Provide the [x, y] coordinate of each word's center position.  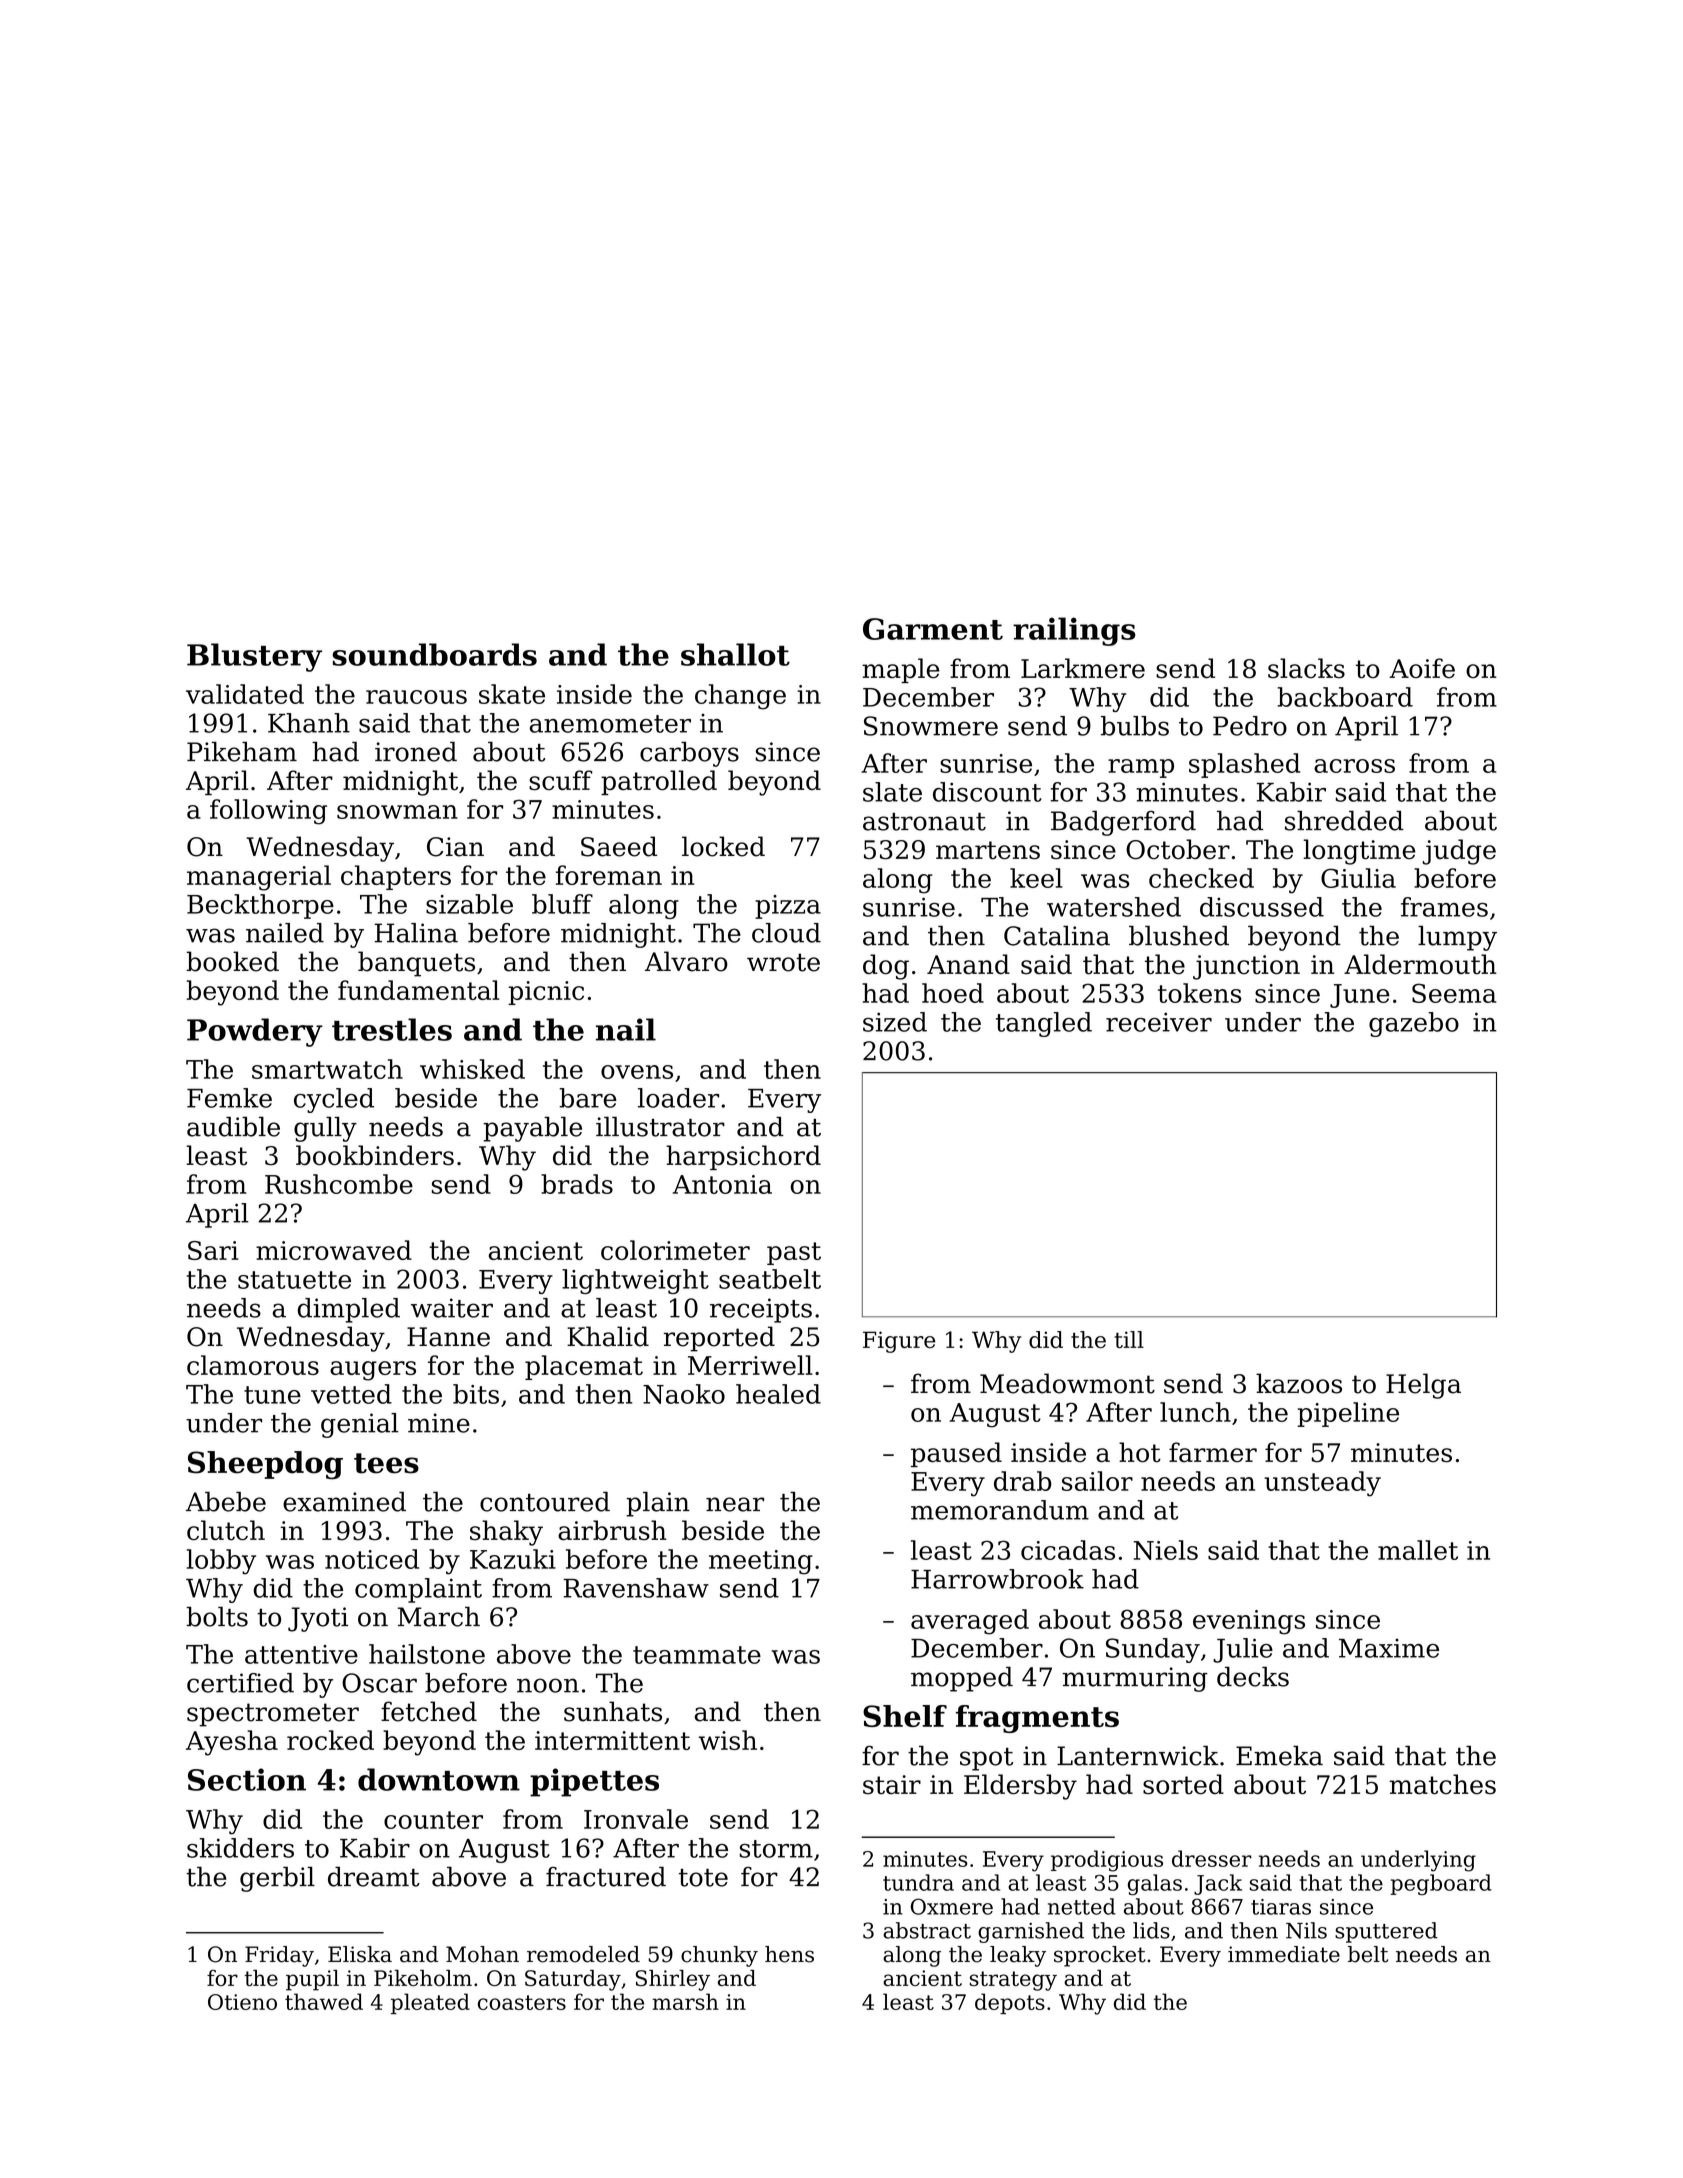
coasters [522, 2002]
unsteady [1322, 1484]
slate [892, 792]
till [1129, 1339]
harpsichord [743, 1157]
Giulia [1358, 878]
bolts [217, 1616]
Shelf [905, 1716]
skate [512, 694]
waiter [452, 1308]
